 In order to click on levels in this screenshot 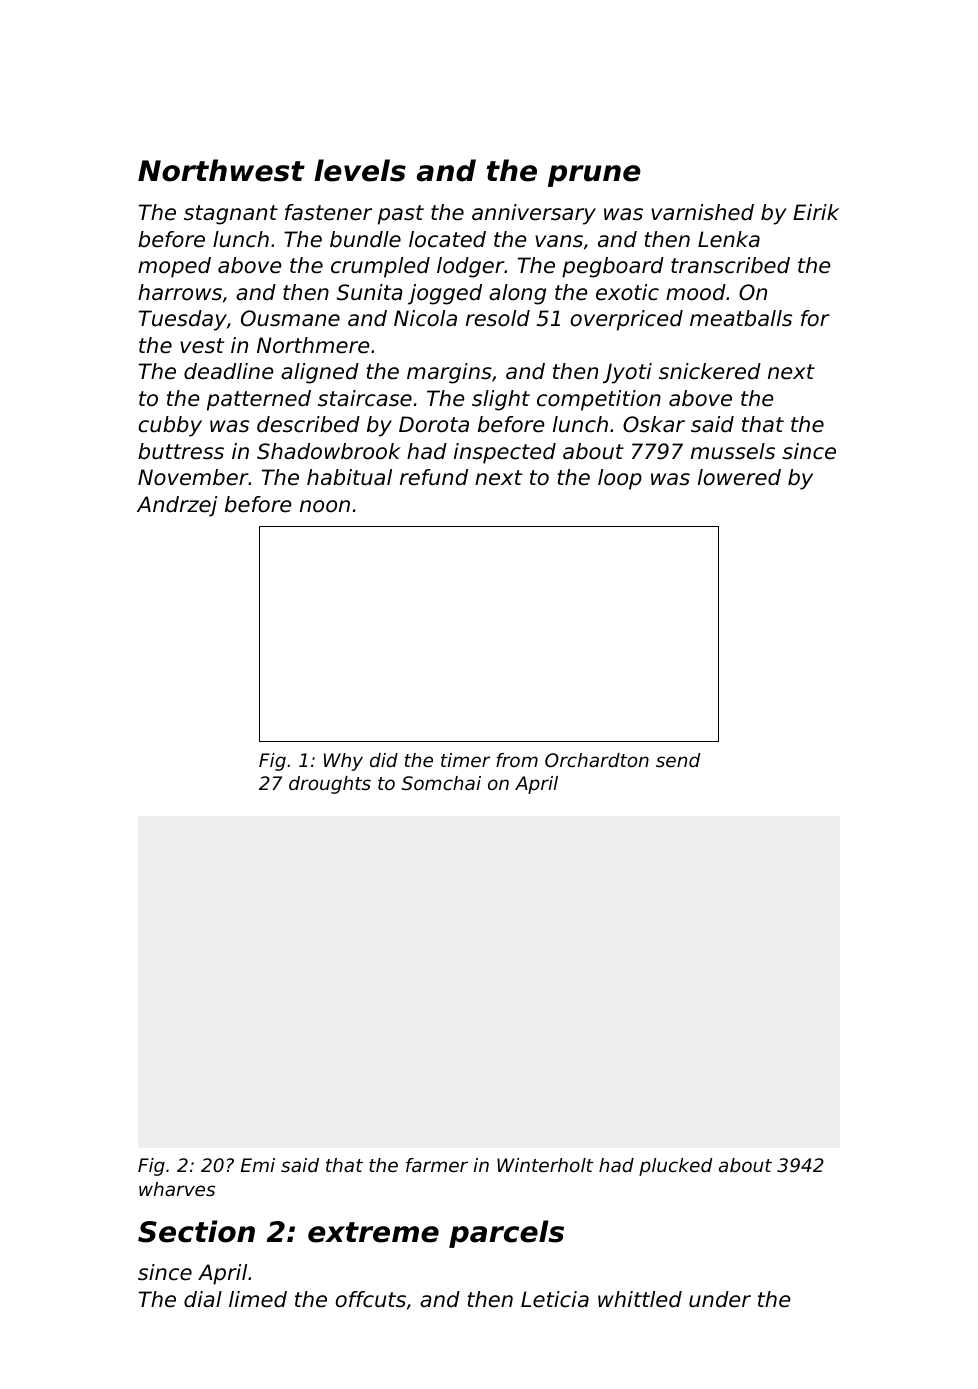, I will do `click(360, 170)`.
